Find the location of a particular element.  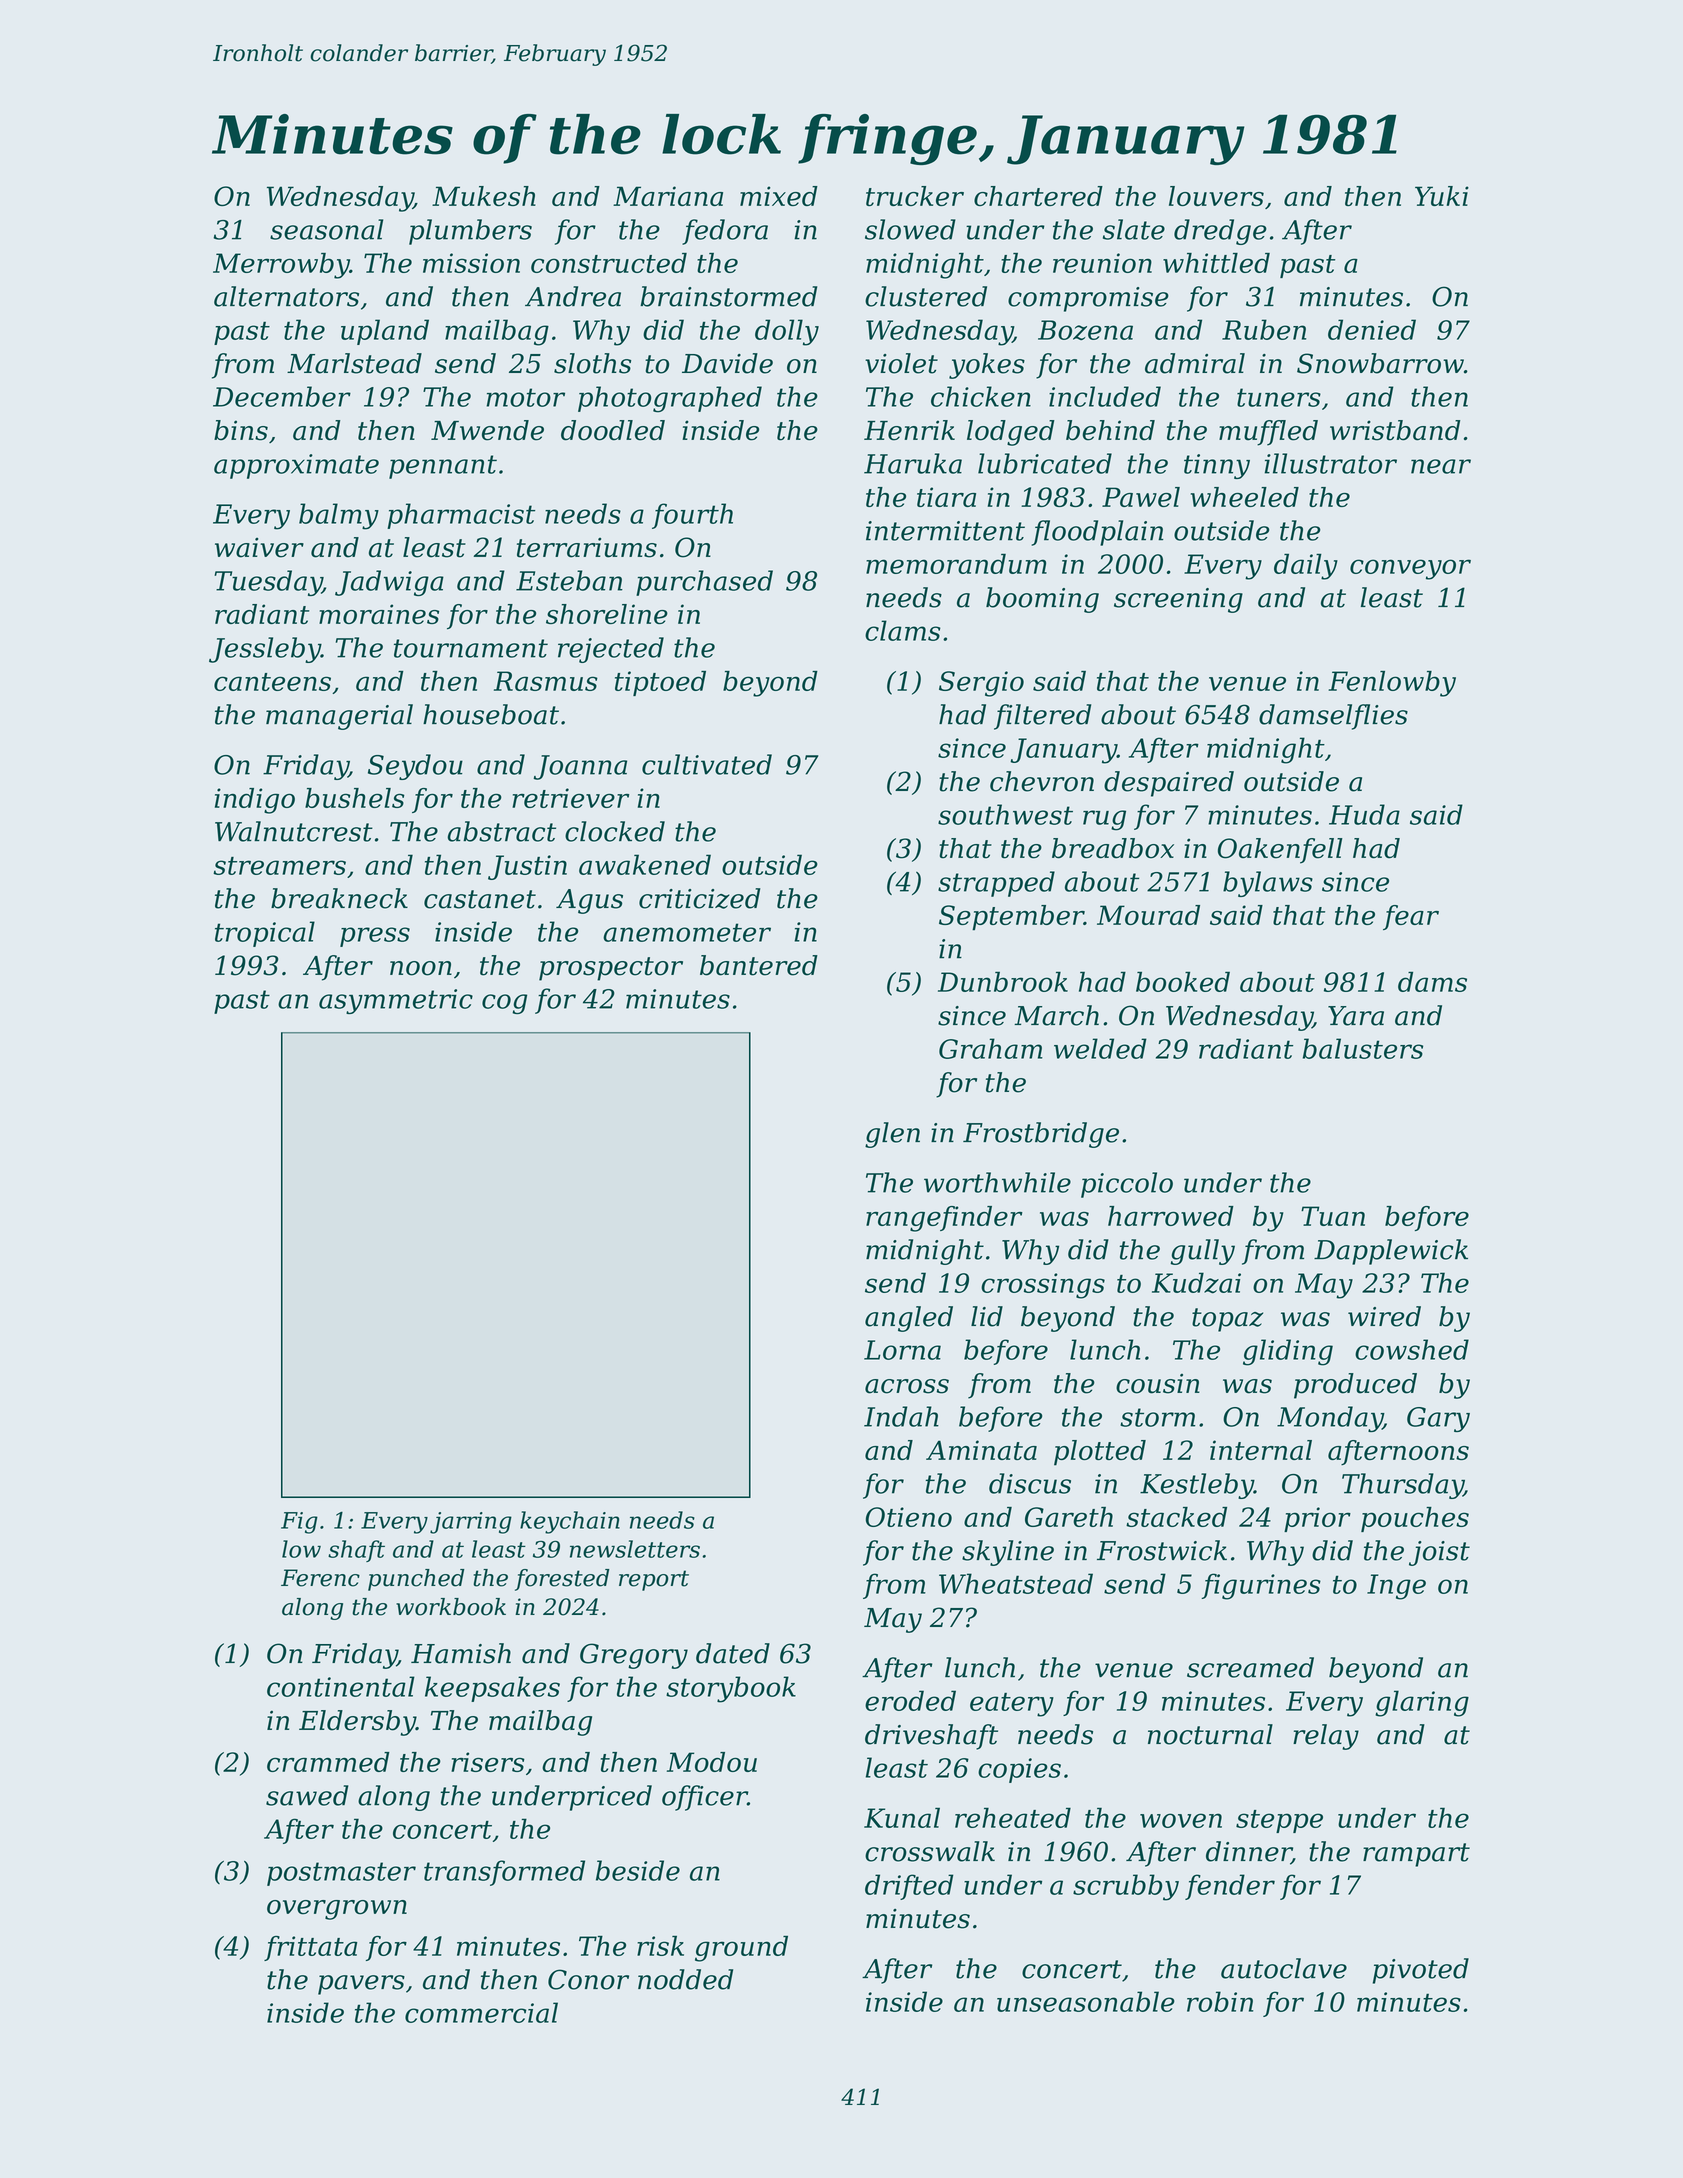

Huda is located at coordinates (1364, 814).
